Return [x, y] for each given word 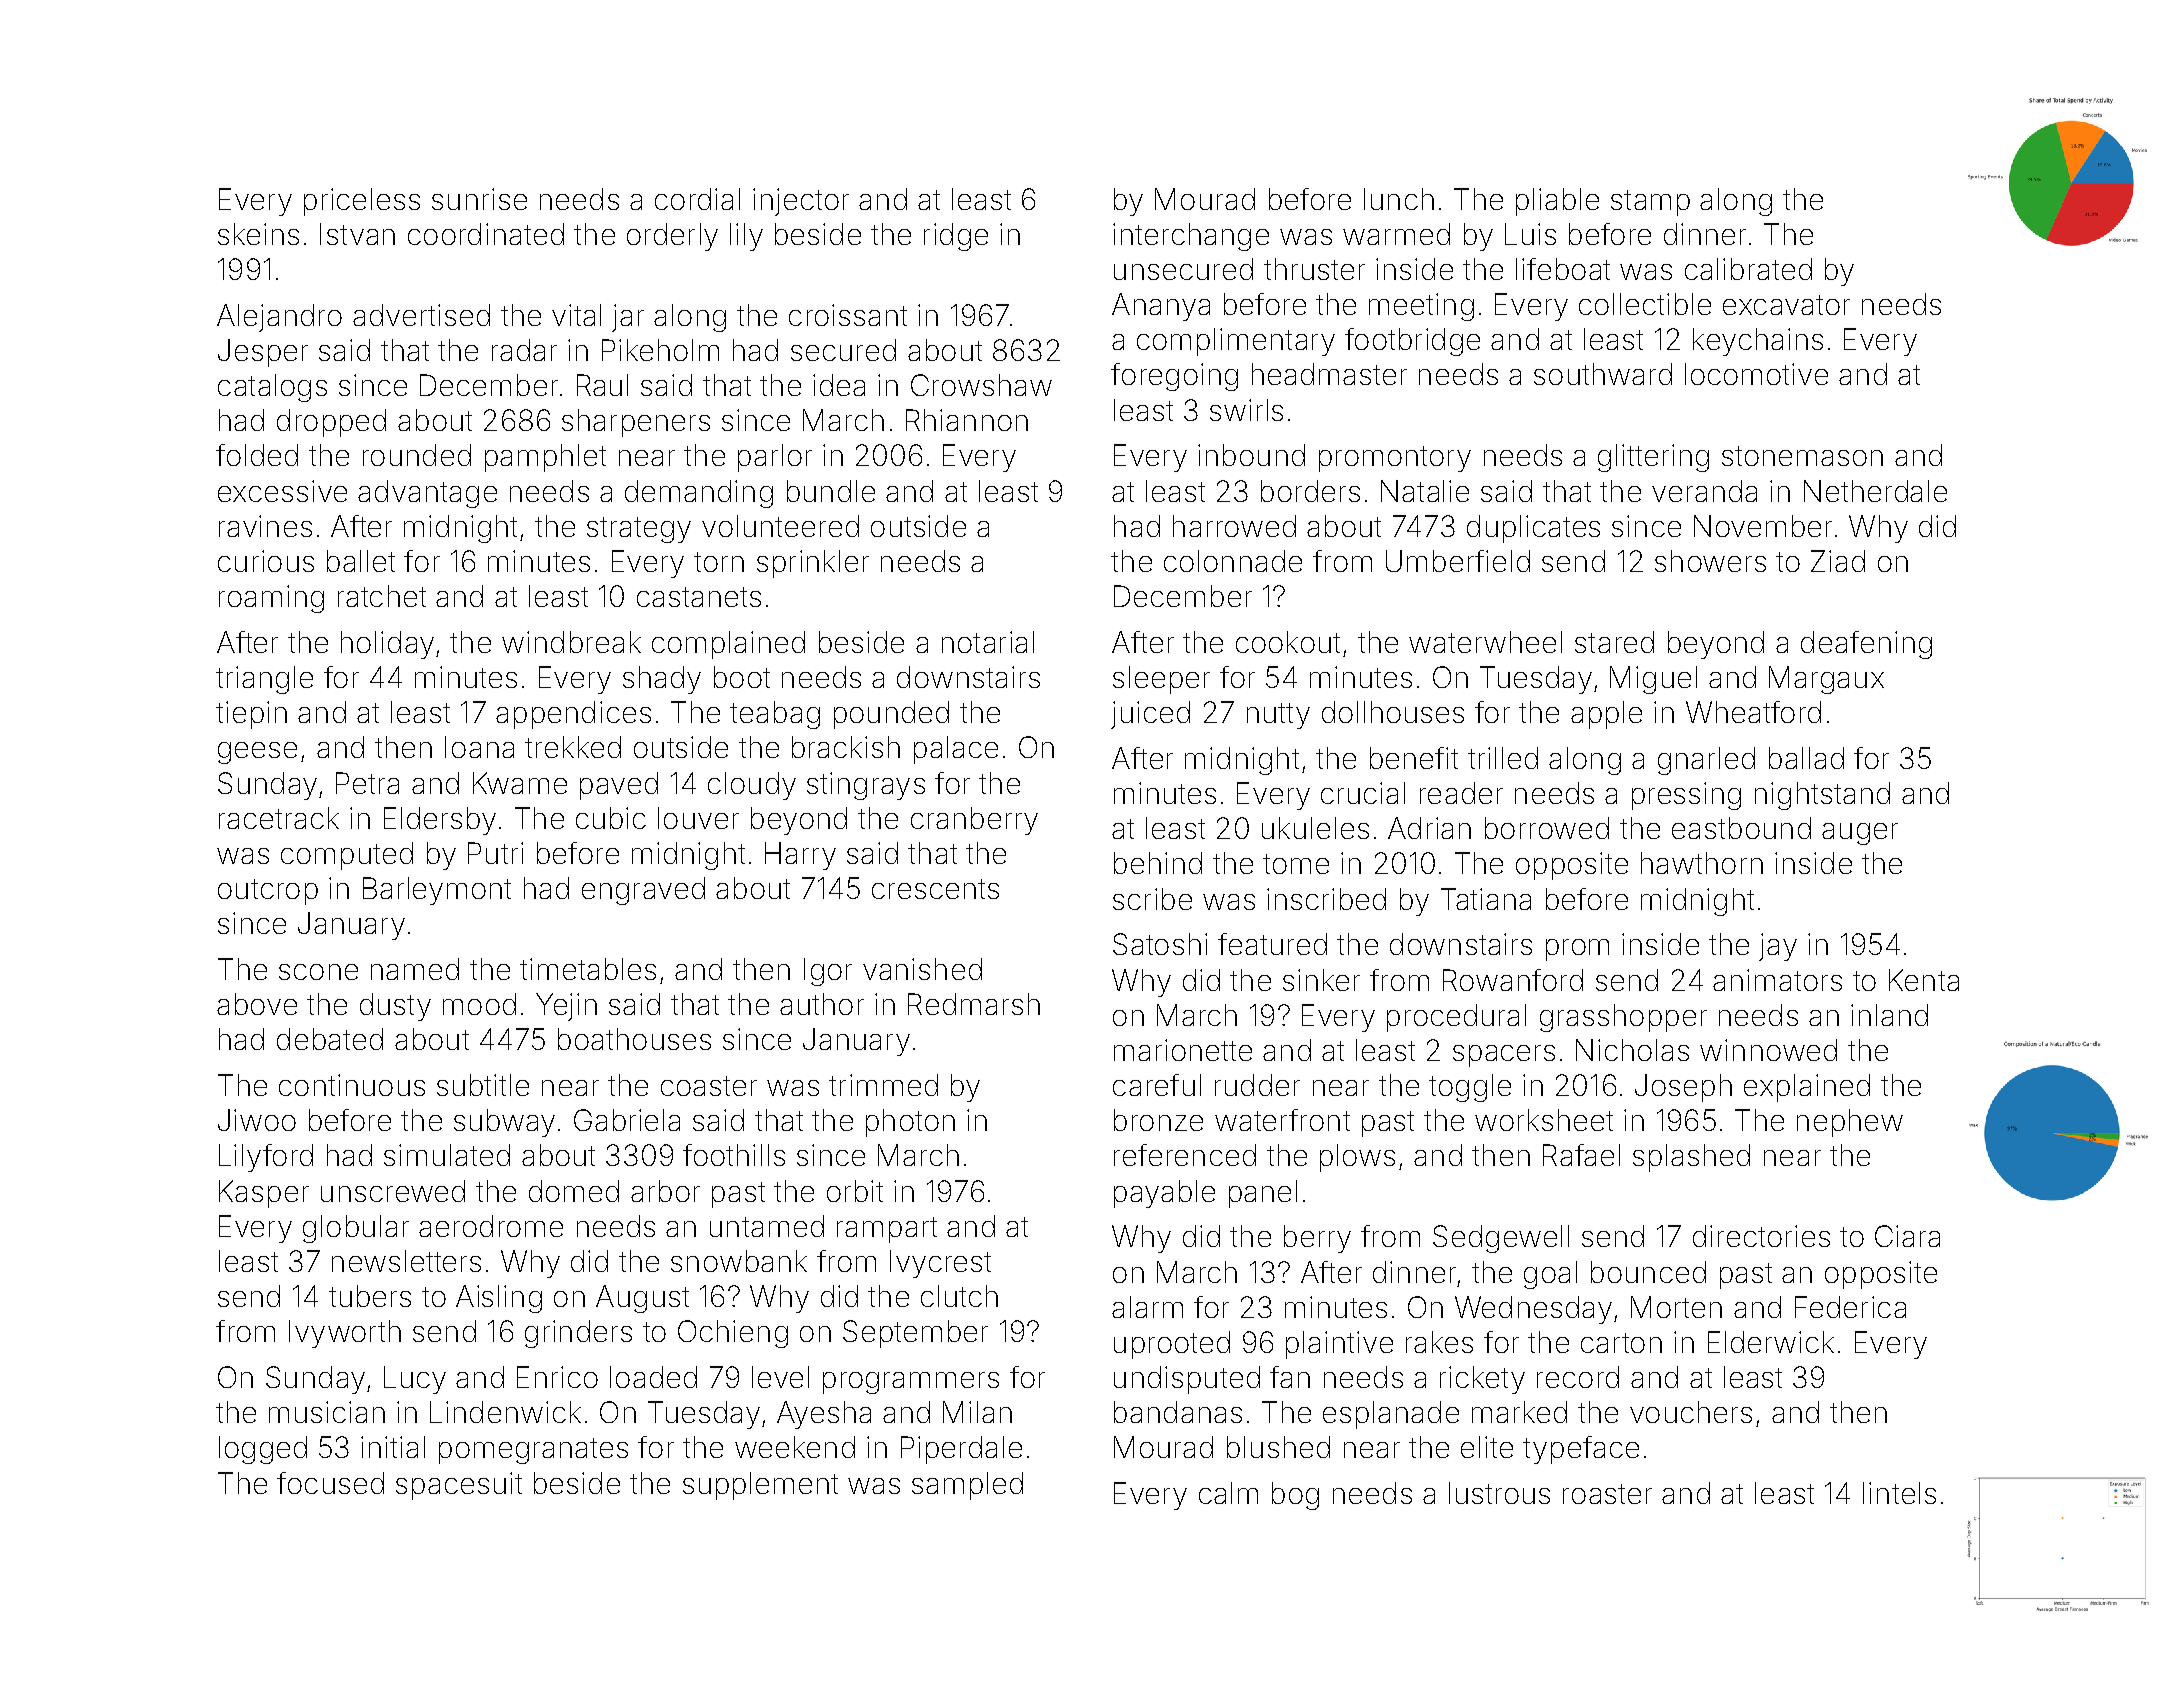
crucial [1363, 793]
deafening [1866, 645]
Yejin [566, 1007]
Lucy [415, 1380]
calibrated [1748, 269]
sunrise [479, 199]
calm [1228, 1493]
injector [801, 202]
